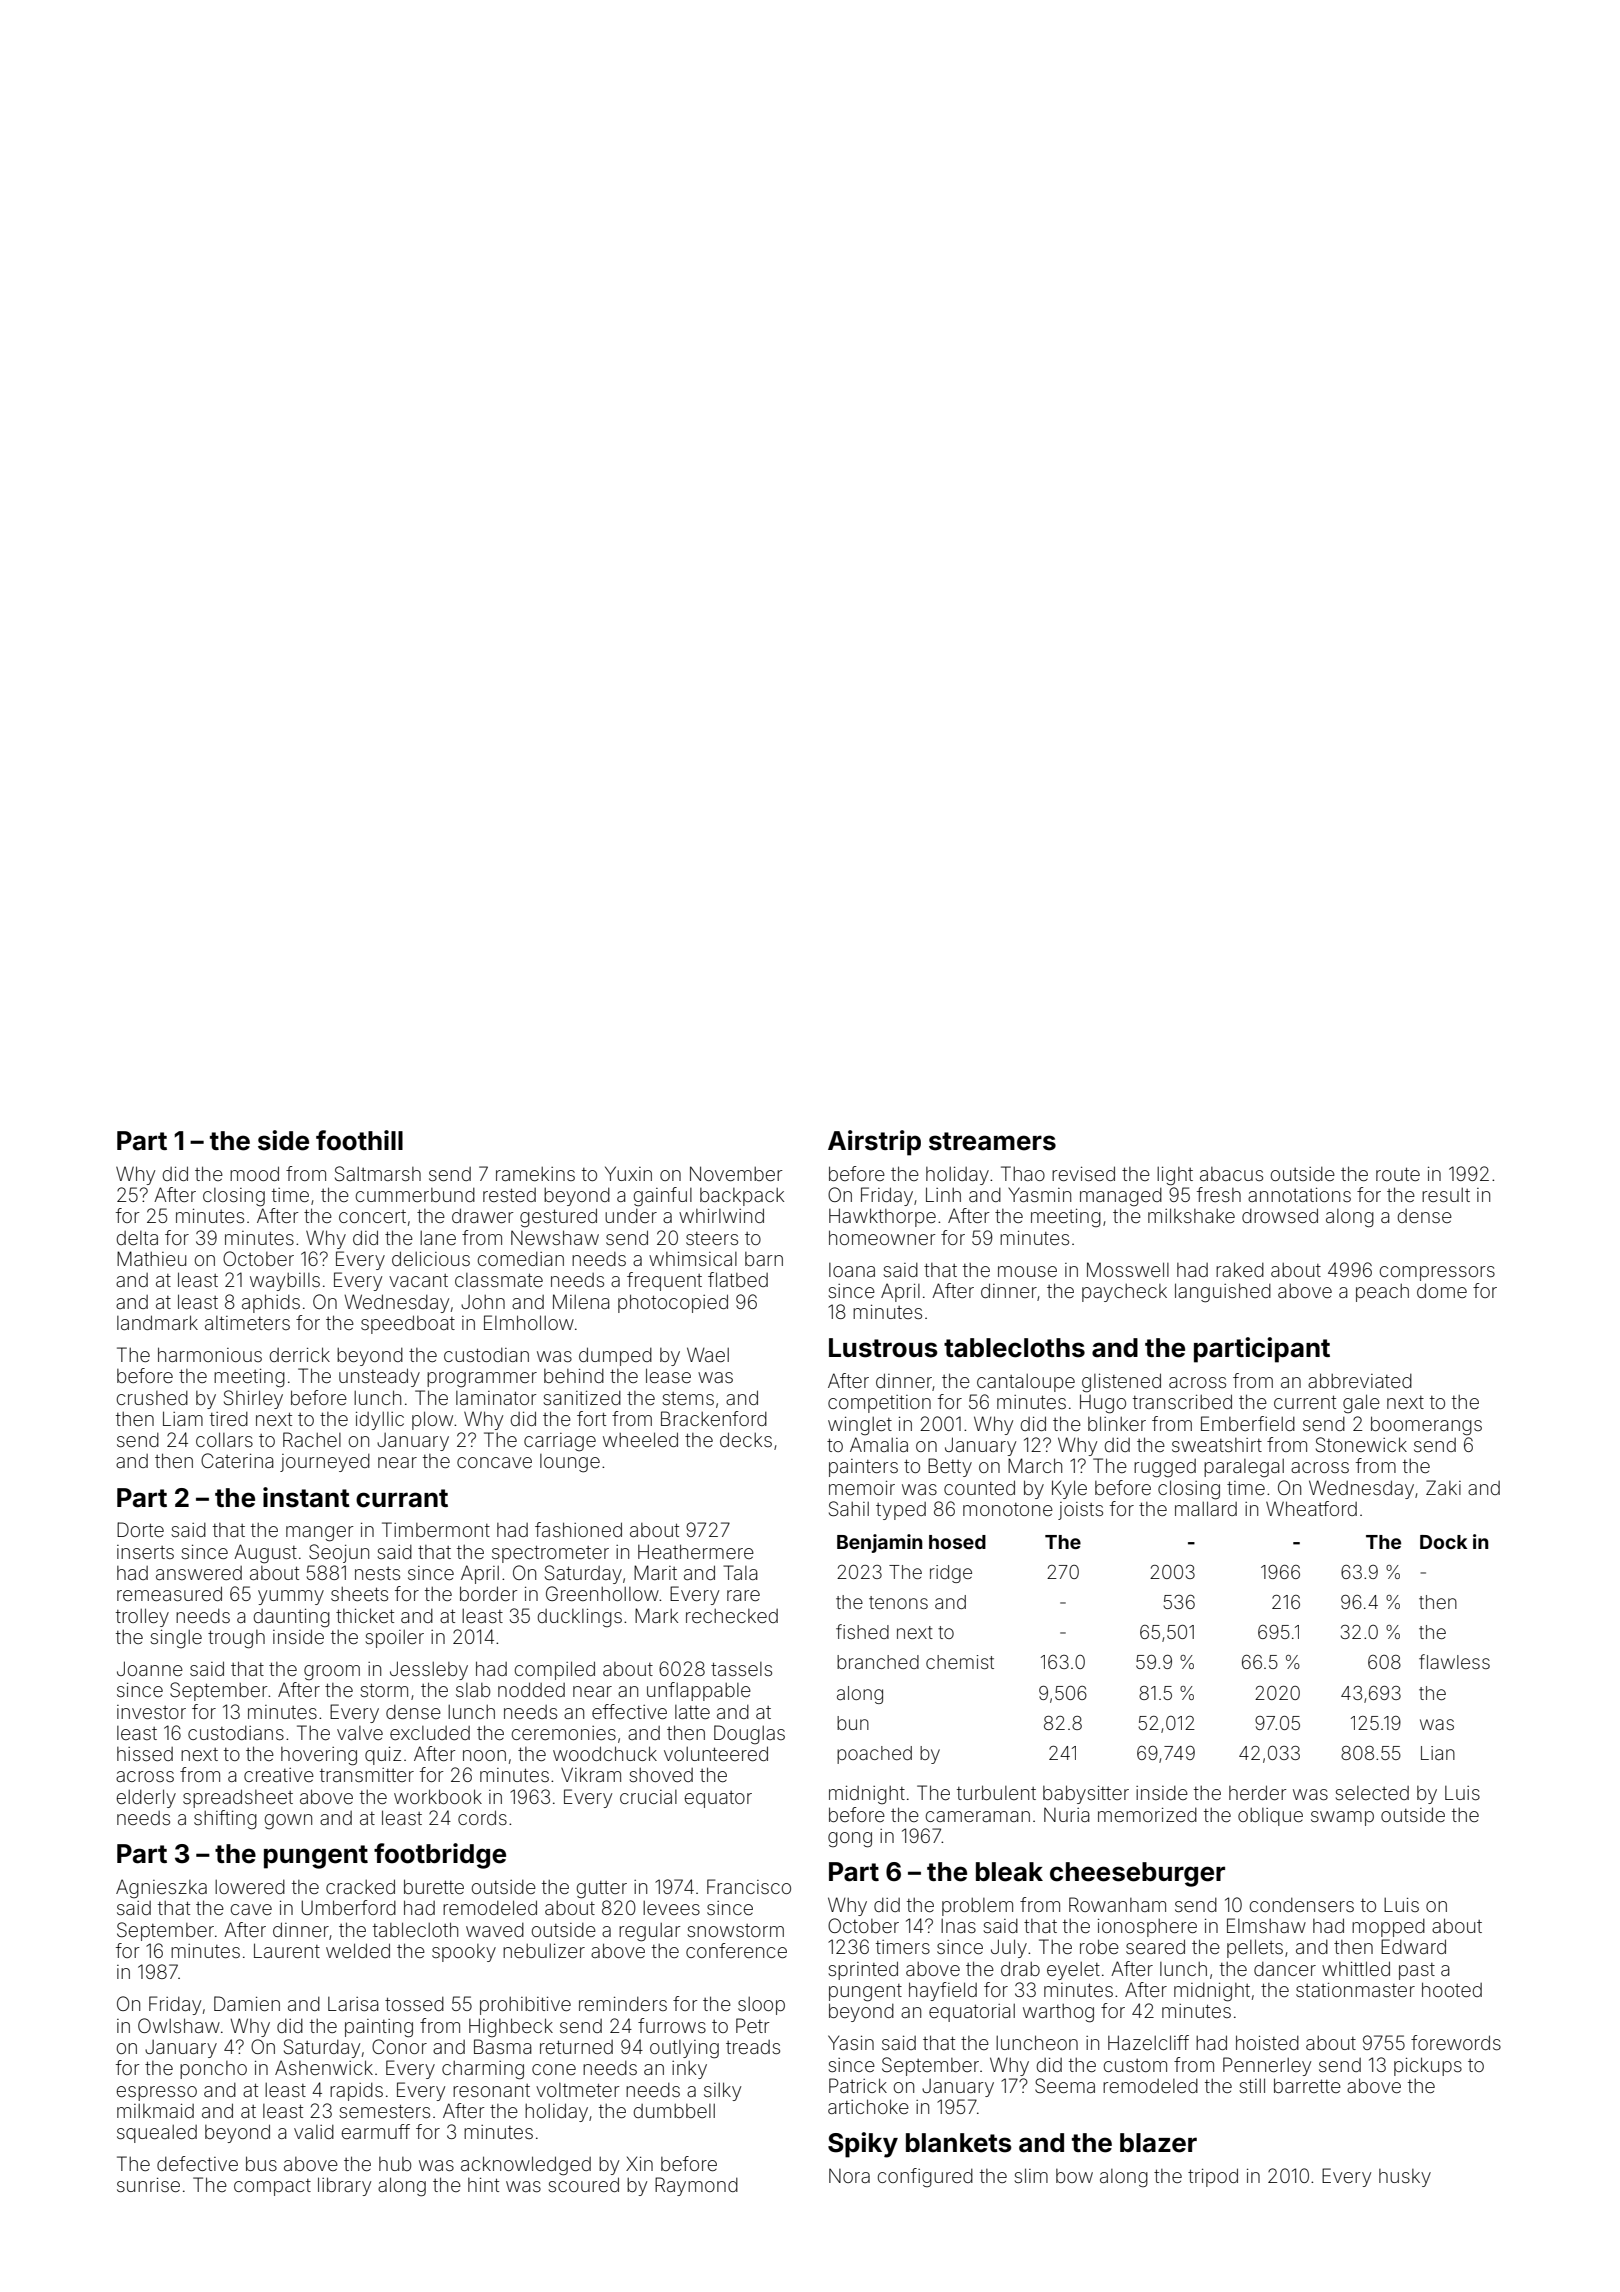  What do you see at coordinates (1213, 2177) in the document?
I see `tripod` at bounding box center [1213, 2177].
